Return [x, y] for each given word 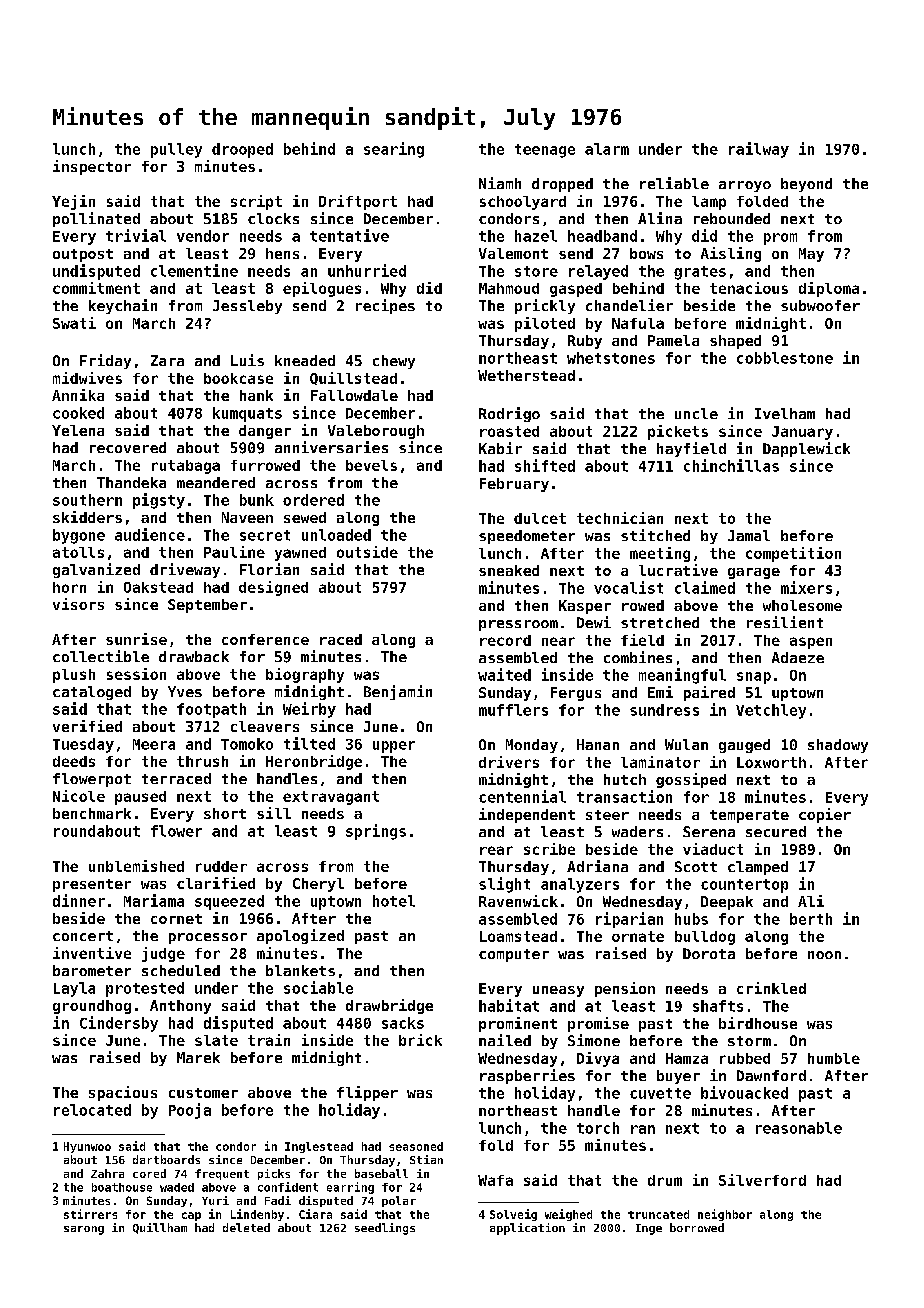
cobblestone [785, 358]
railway [759, 150]
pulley [176, 150]
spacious [123, 1093]
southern [87, 500]
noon [824, 955]
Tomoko [247, 744]
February [514, 485]
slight [504, 885]
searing [394, 150]
